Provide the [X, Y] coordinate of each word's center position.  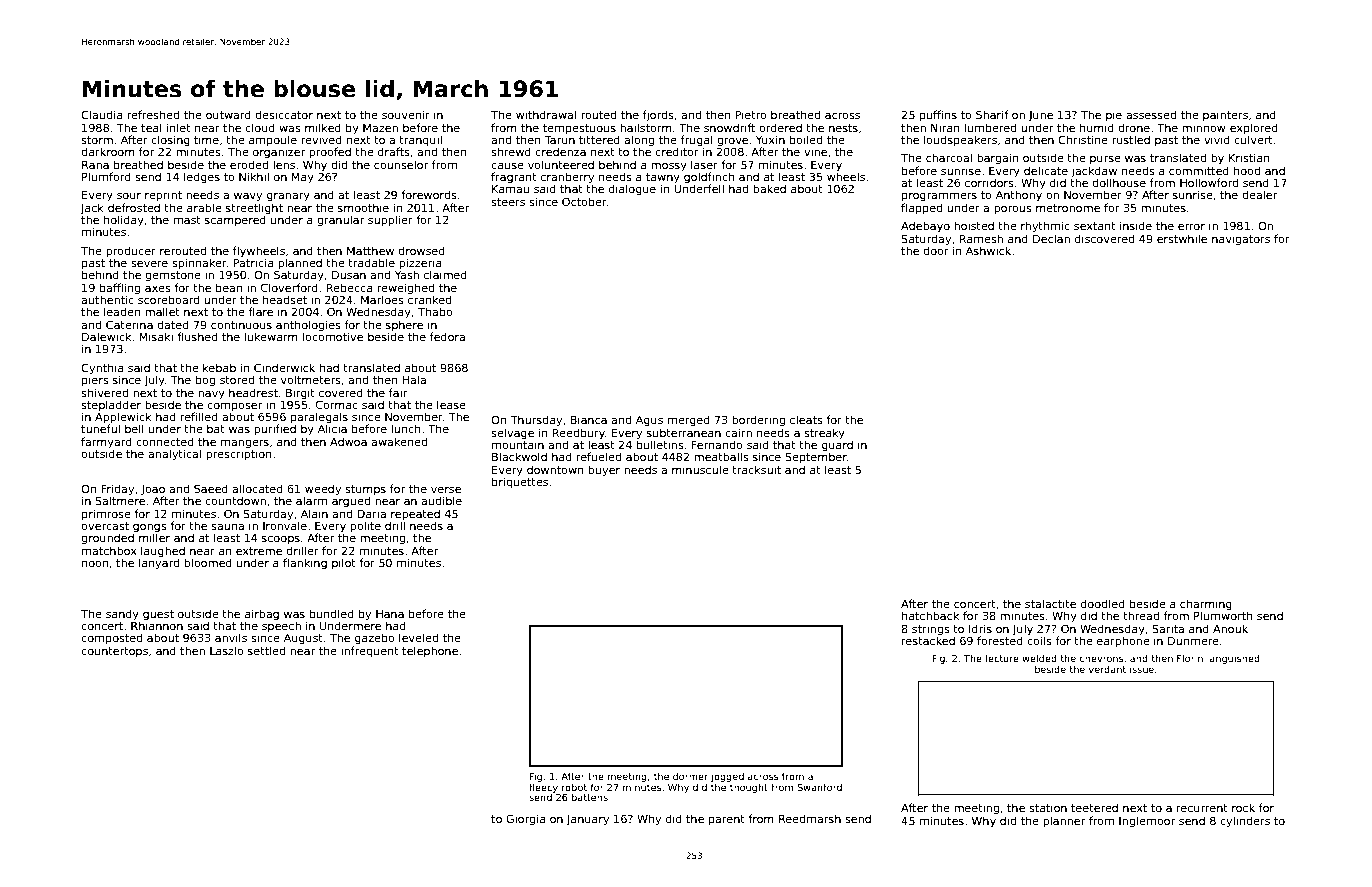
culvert [1253, 139]
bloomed [208, 562]
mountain [518, 444]
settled [266, 650]
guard [837, 446]
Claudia [102, 114]
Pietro [751, 114]
